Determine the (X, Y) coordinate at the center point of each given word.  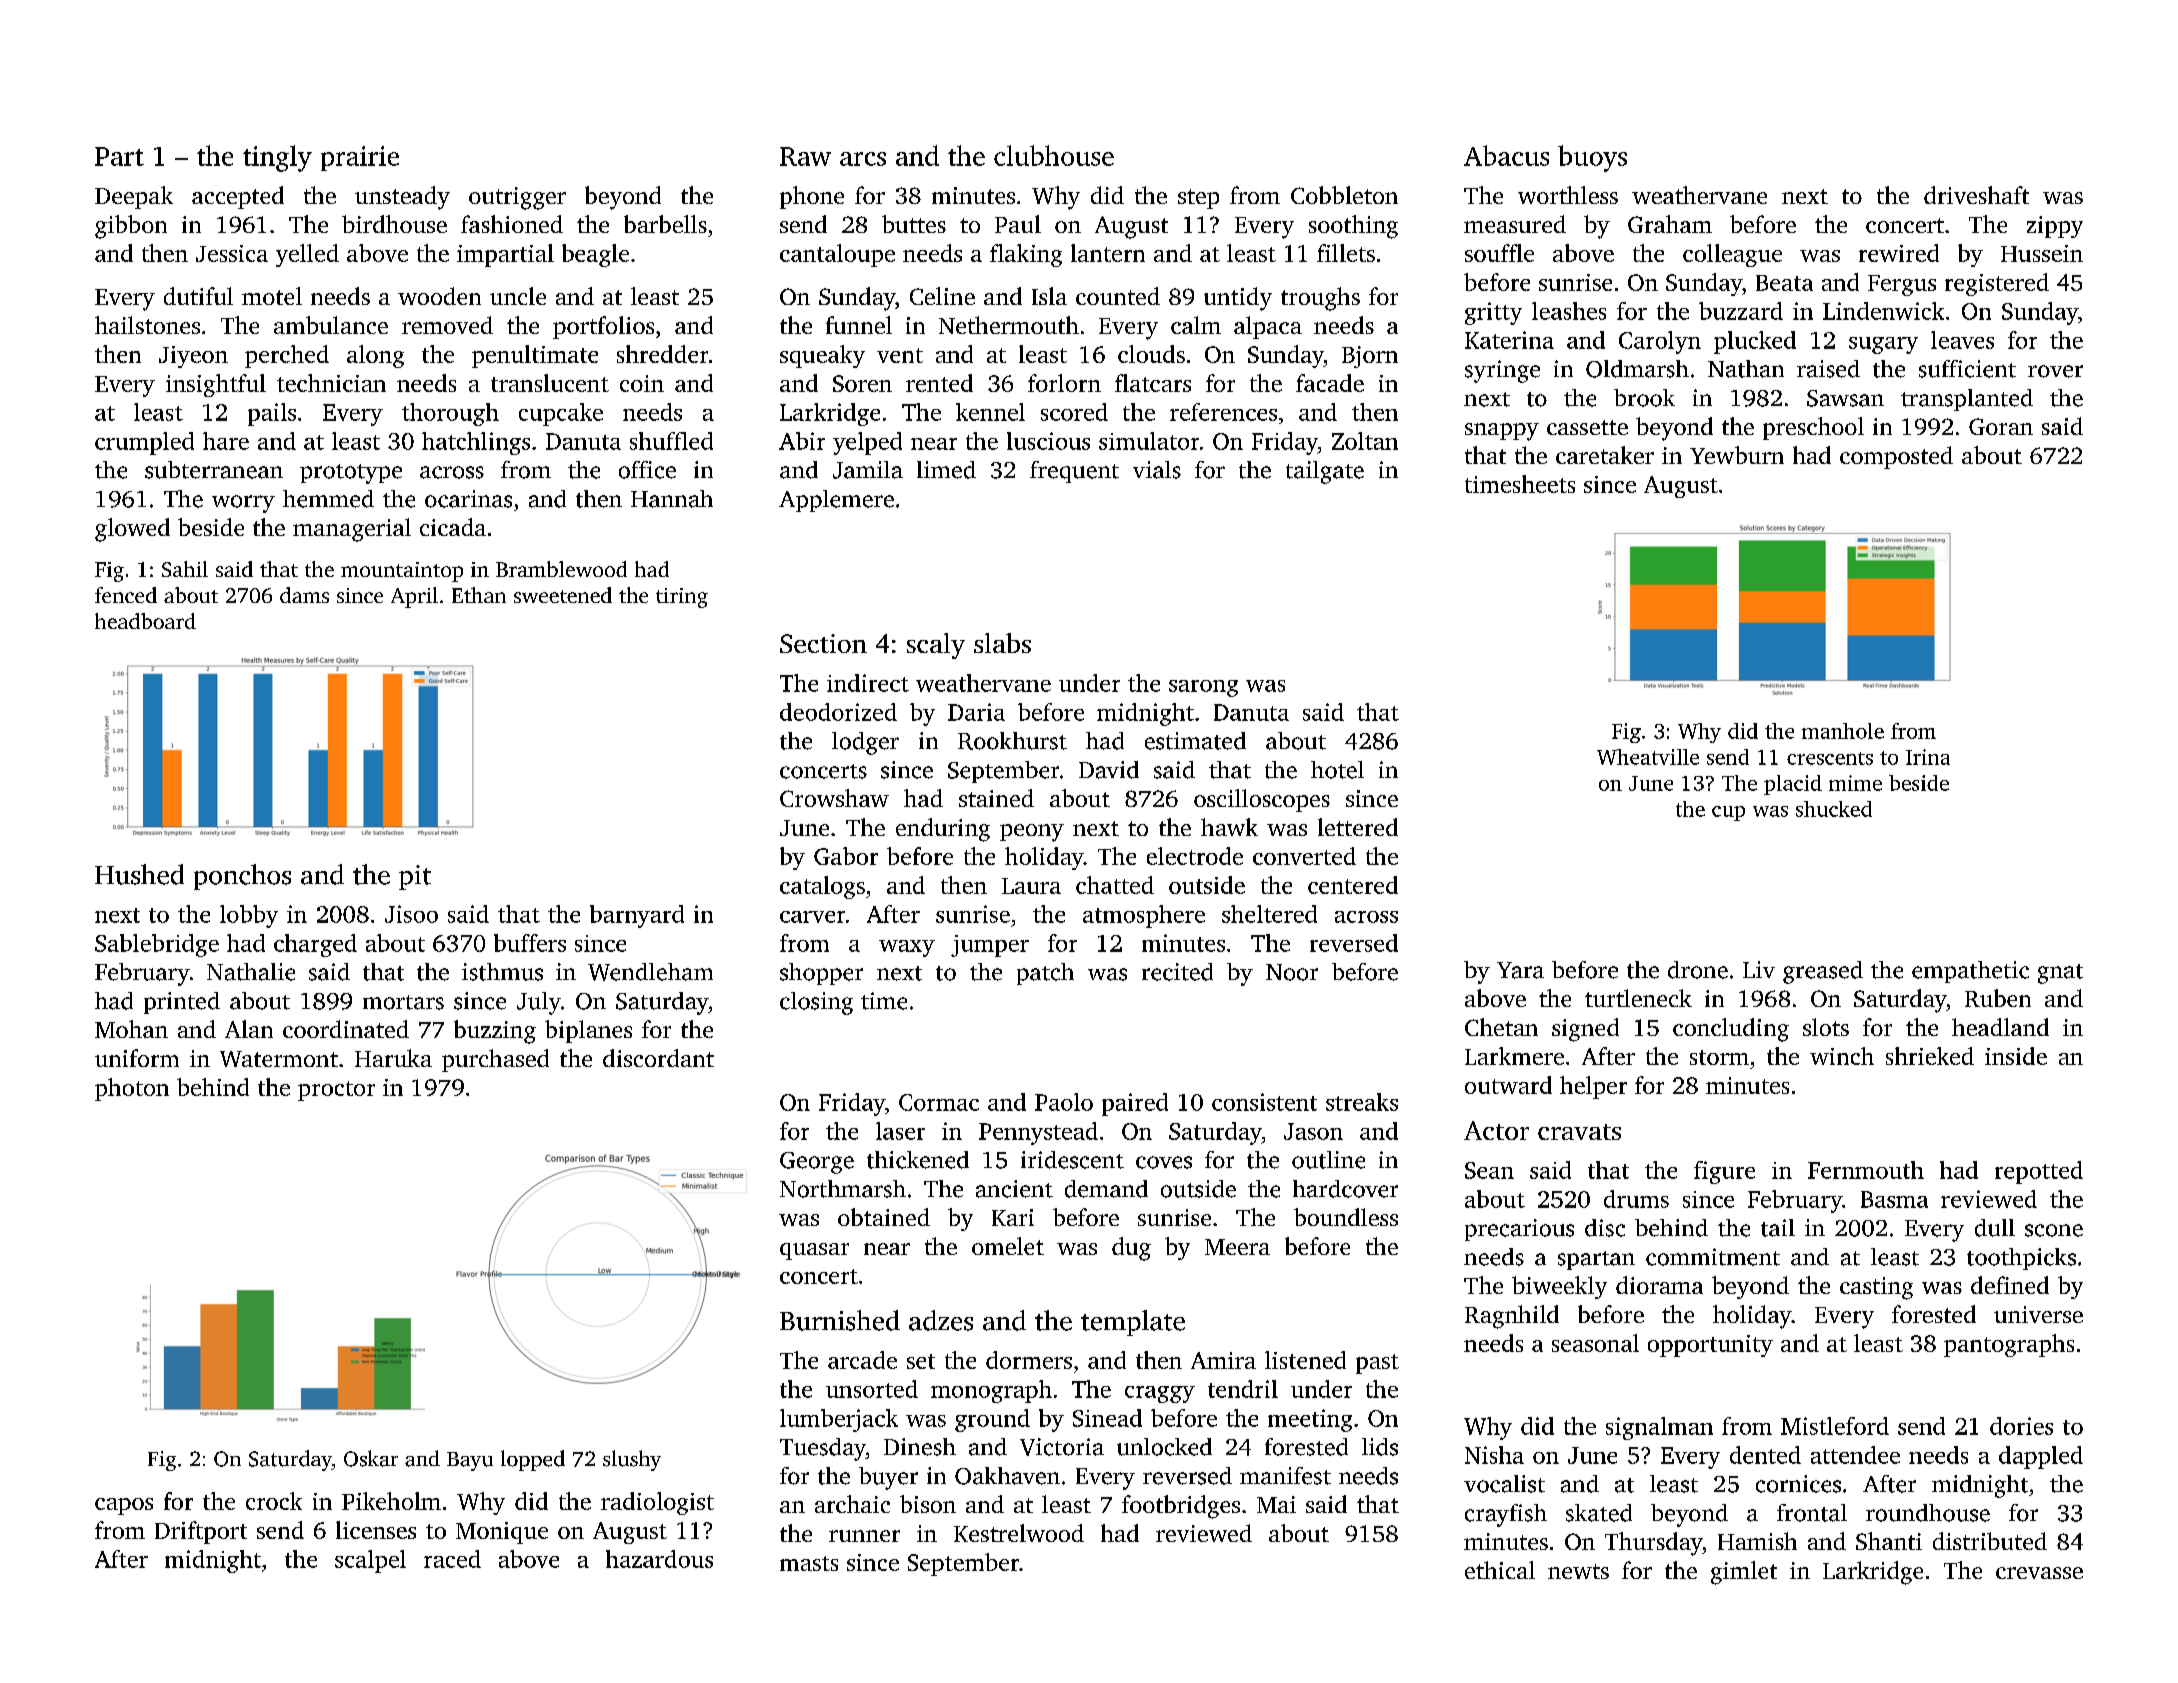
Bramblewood (561, 569)
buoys (1592, 158)
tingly (277, 158)
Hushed (139, 874)
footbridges (1181, 1507)
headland (2000, 1027)
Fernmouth (1866, 1170)
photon (132, 1089)
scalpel (370, 1561)
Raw (805, 156)
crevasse (2039, 1573)
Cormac (939, 1102)
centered (1353, 885)
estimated (1195, 741)
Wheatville (1648, 757)
